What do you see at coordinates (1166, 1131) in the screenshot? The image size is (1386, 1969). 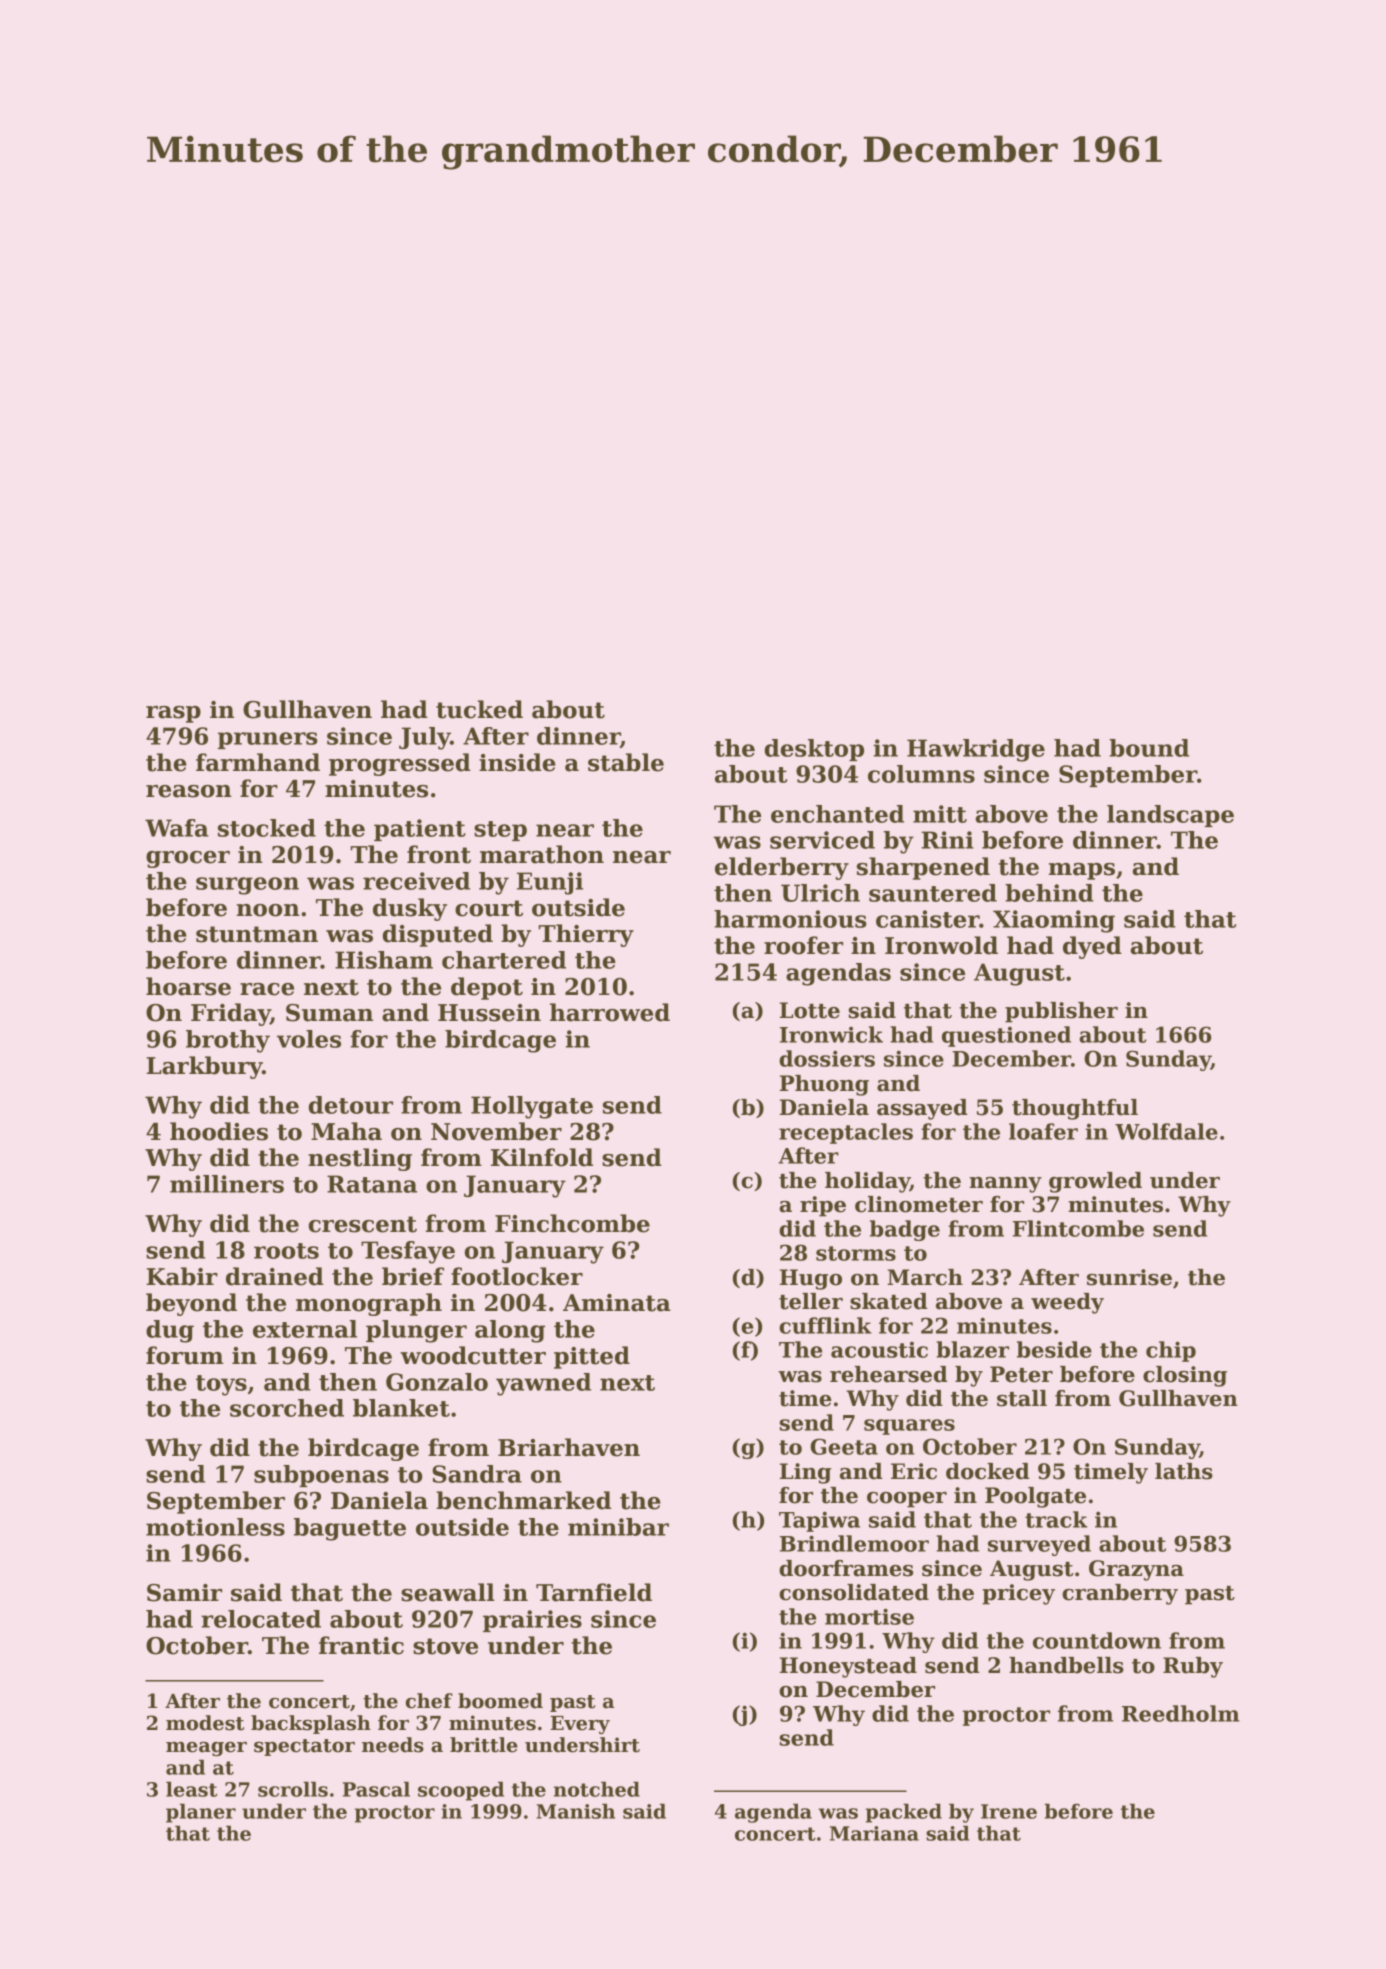 I see `Wolfdale` at bounding box center [1166, 1131].
